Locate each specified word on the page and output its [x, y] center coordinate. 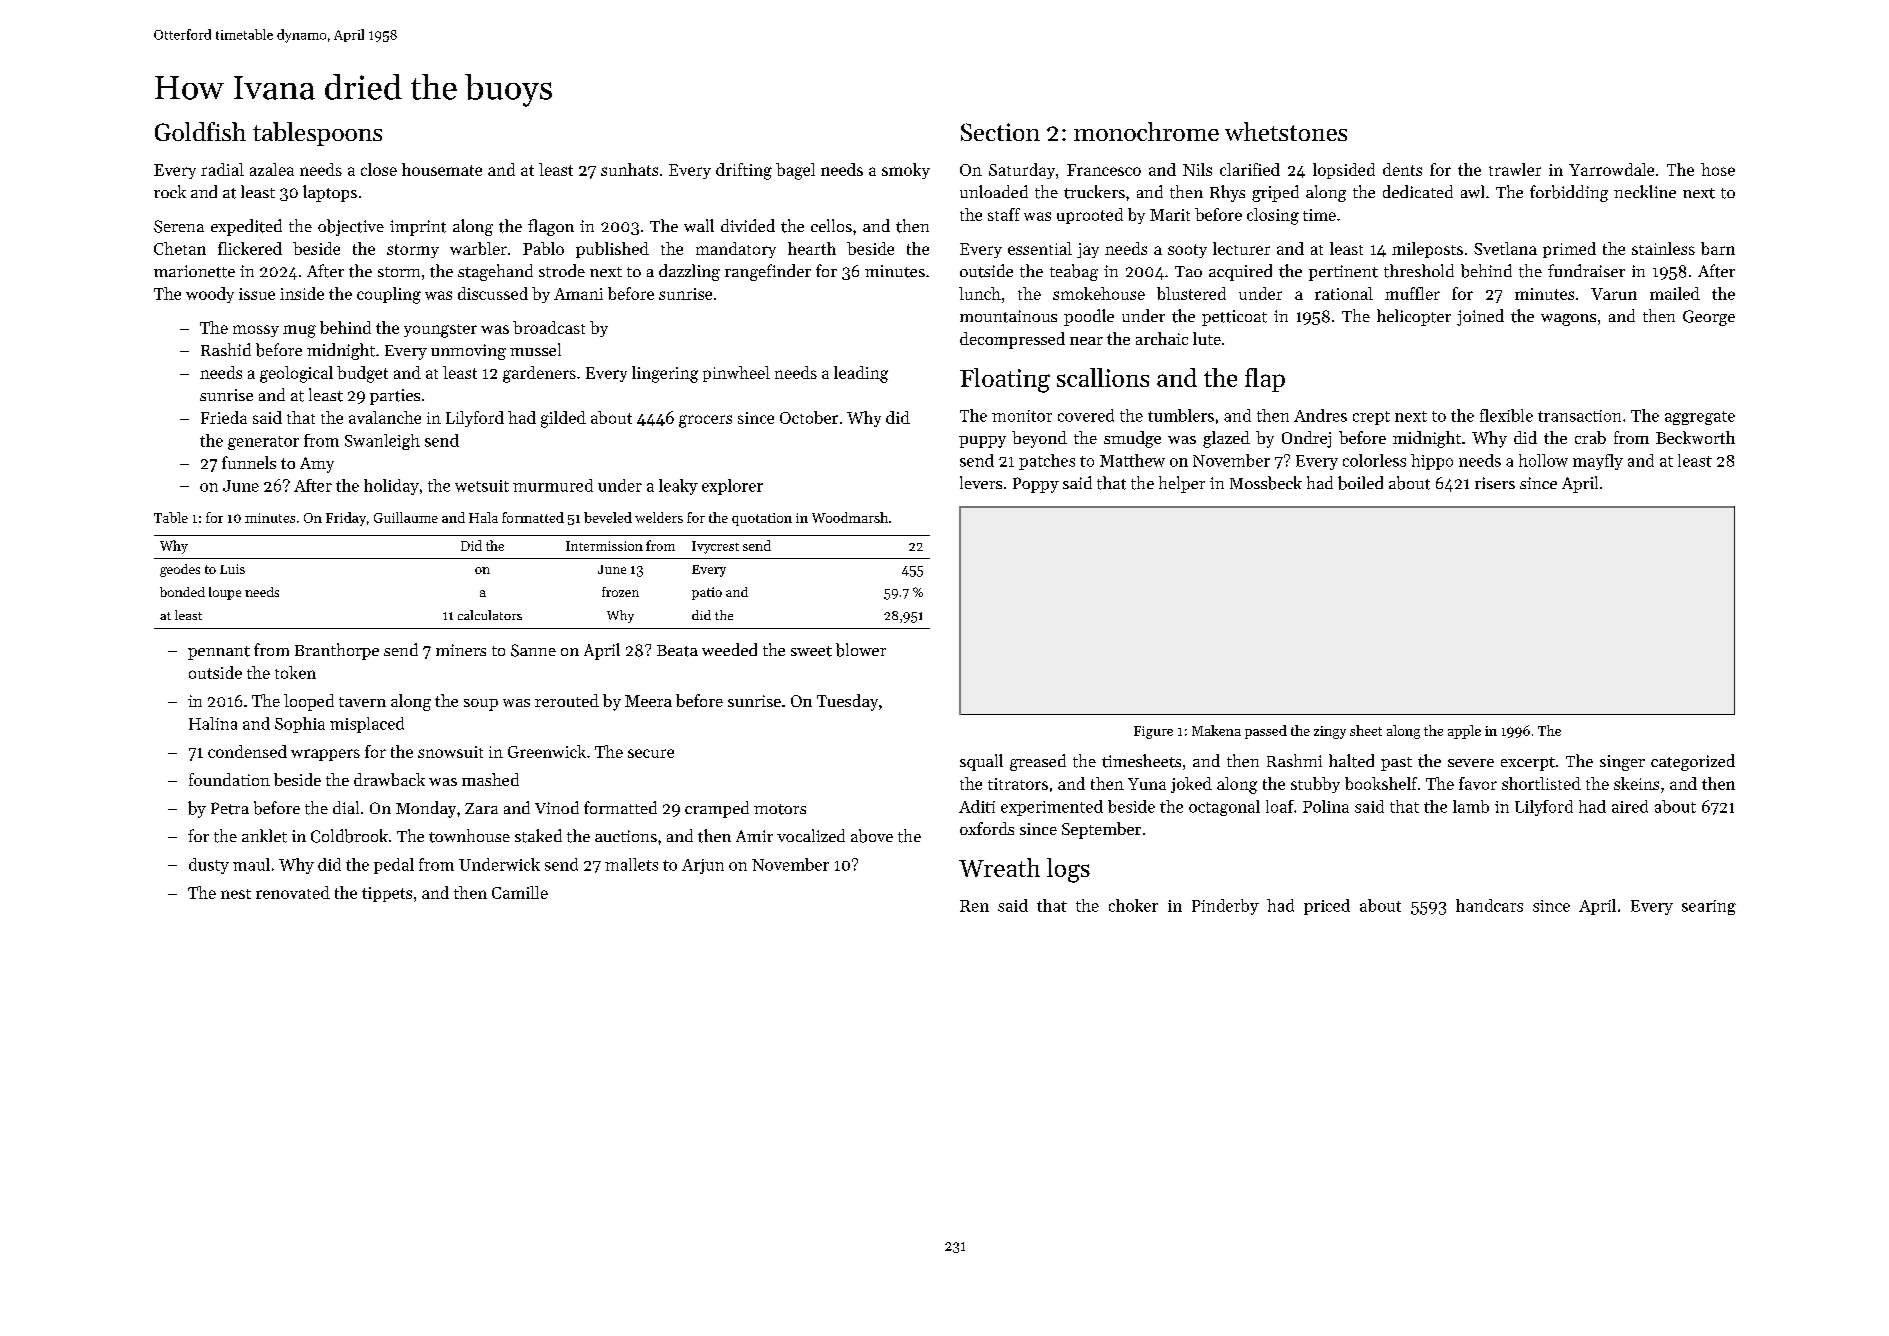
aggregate [1700, 418]
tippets [387, 894]
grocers [705, 421]
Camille [520, 892]
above [872, 836]
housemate [442, 169]
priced [1327, 907]
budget [362, 374]
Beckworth [1695, 437]
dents [1402, 169]
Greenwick [547, 751]
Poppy [1036, 485]
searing [1709, 907]
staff [1004, 214]
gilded [563, 419]
